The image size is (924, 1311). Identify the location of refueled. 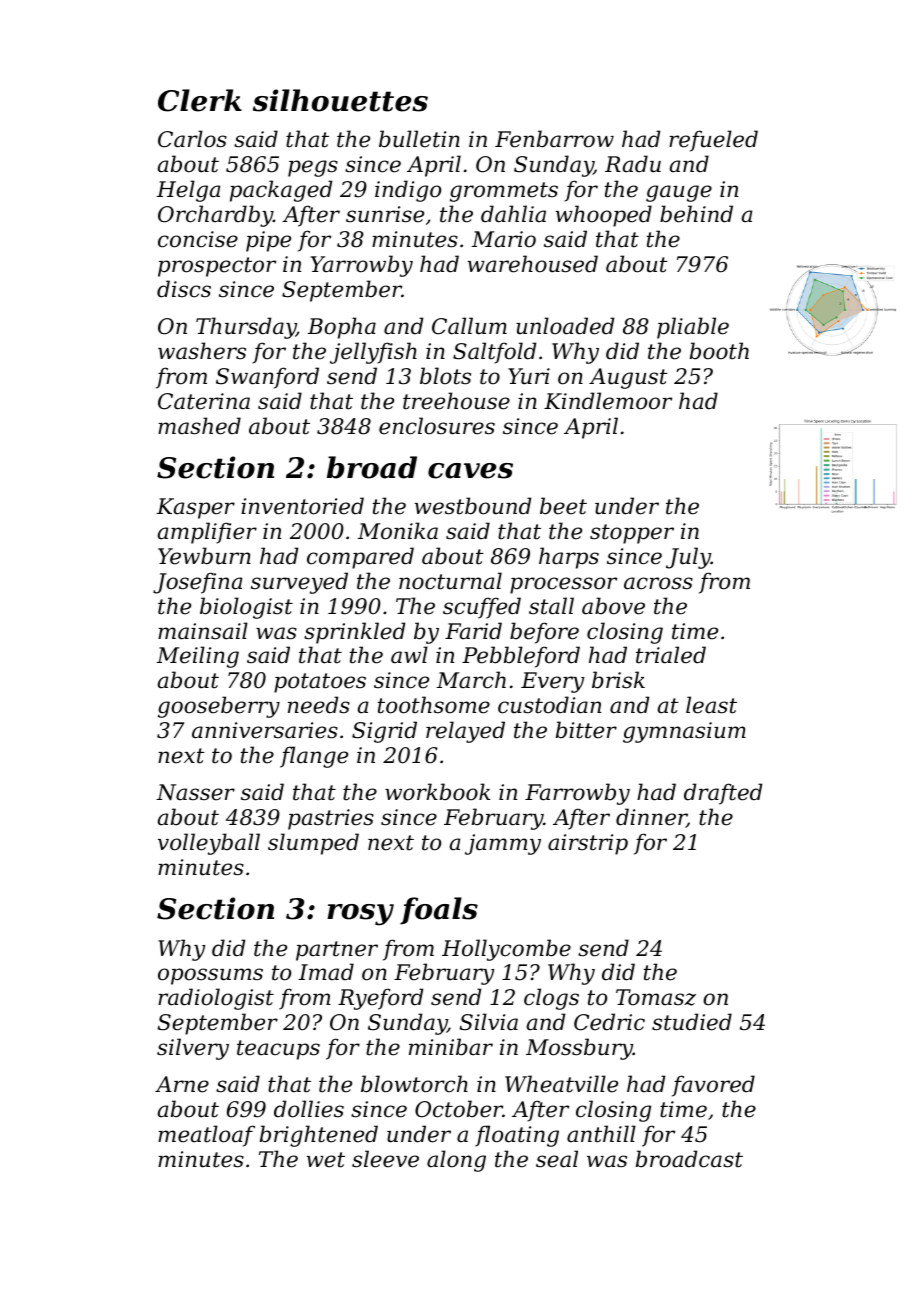
(713, 141).
